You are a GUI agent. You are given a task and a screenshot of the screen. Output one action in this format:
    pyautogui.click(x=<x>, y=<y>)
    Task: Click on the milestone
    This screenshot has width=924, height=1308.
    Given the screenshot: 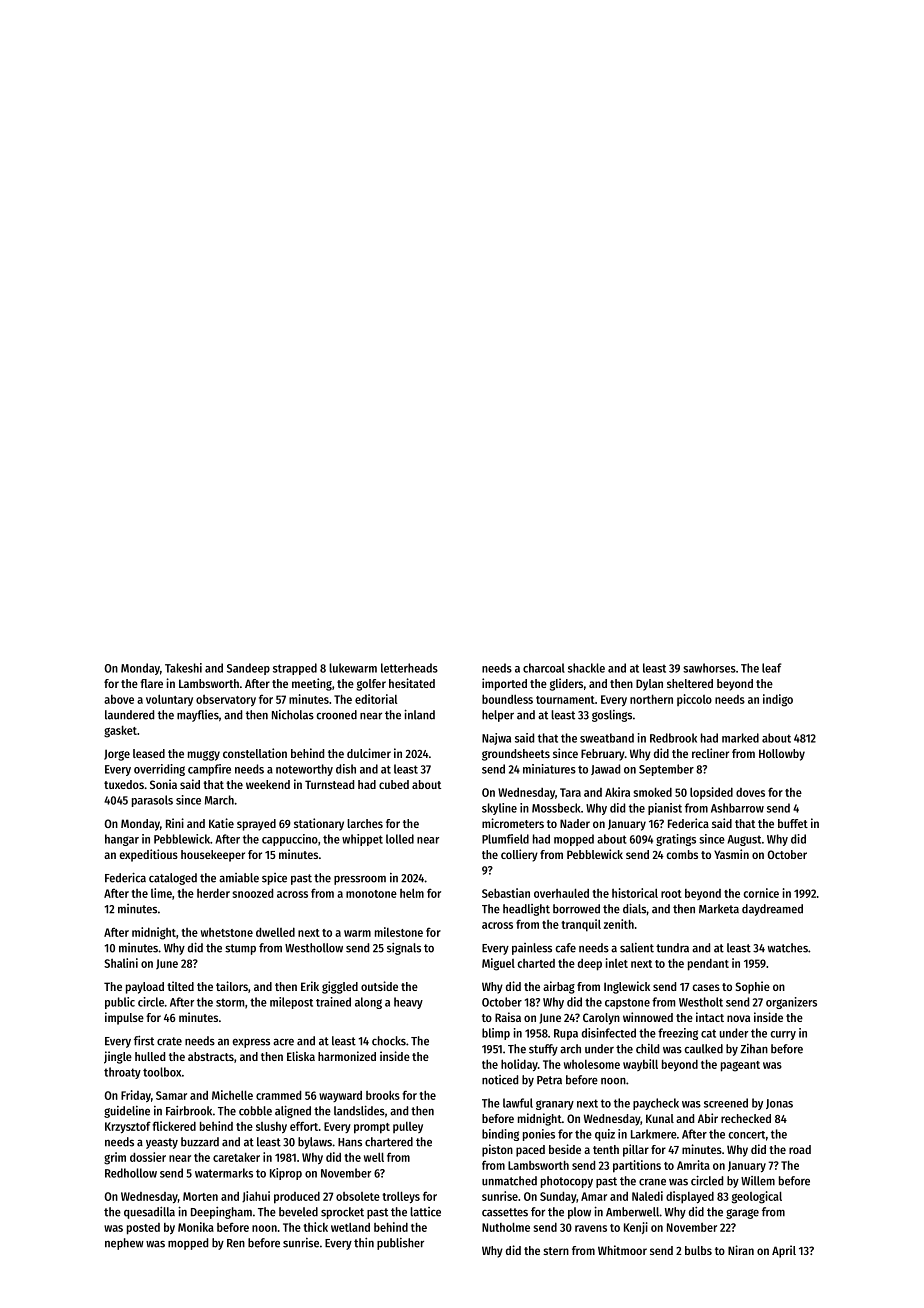 What is the action you would take?
    pyautogui.click(x=399, y=932)
